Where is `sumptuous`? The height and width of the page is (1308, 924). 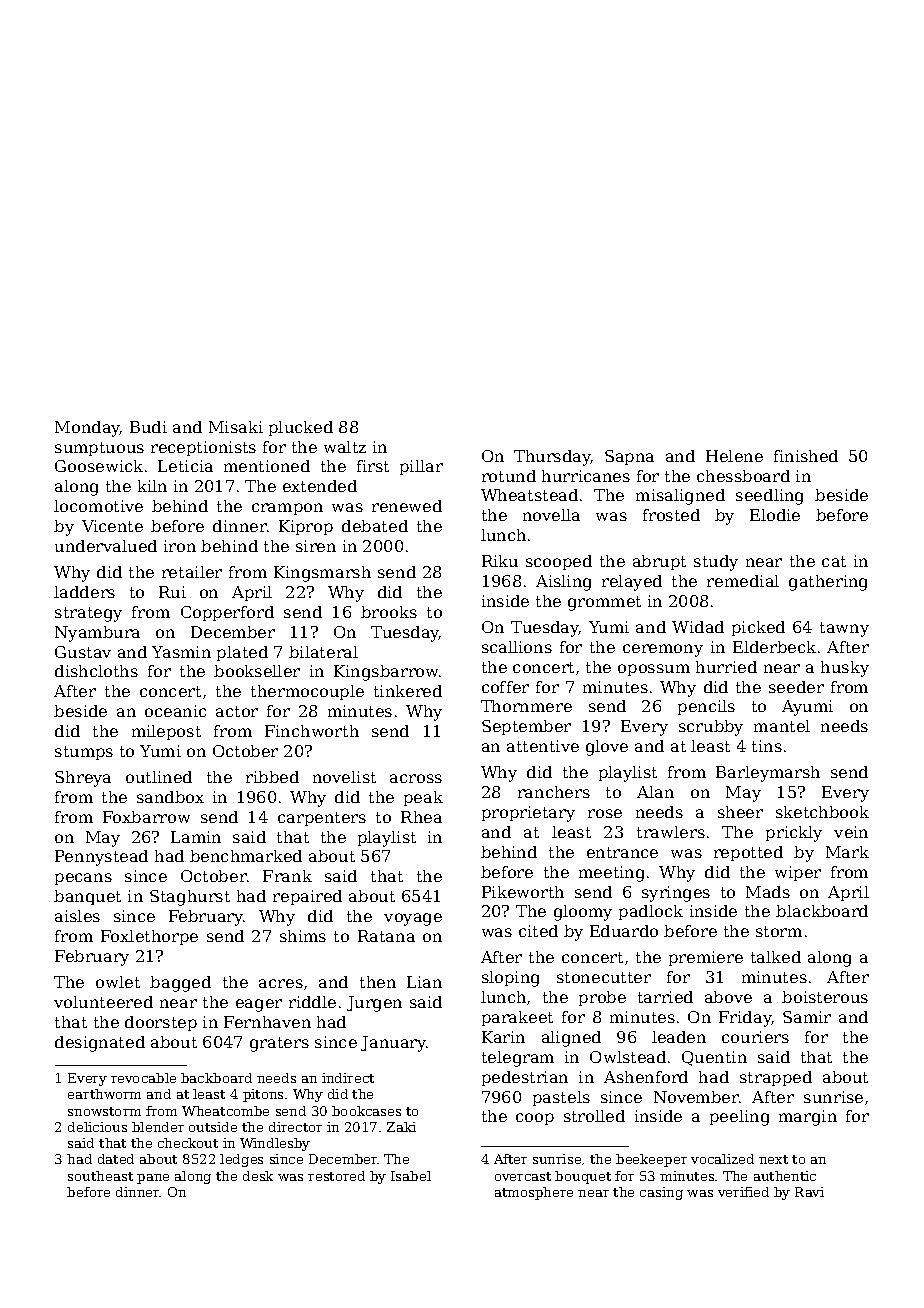 sumptuous is located at coordinates (99, 449).
